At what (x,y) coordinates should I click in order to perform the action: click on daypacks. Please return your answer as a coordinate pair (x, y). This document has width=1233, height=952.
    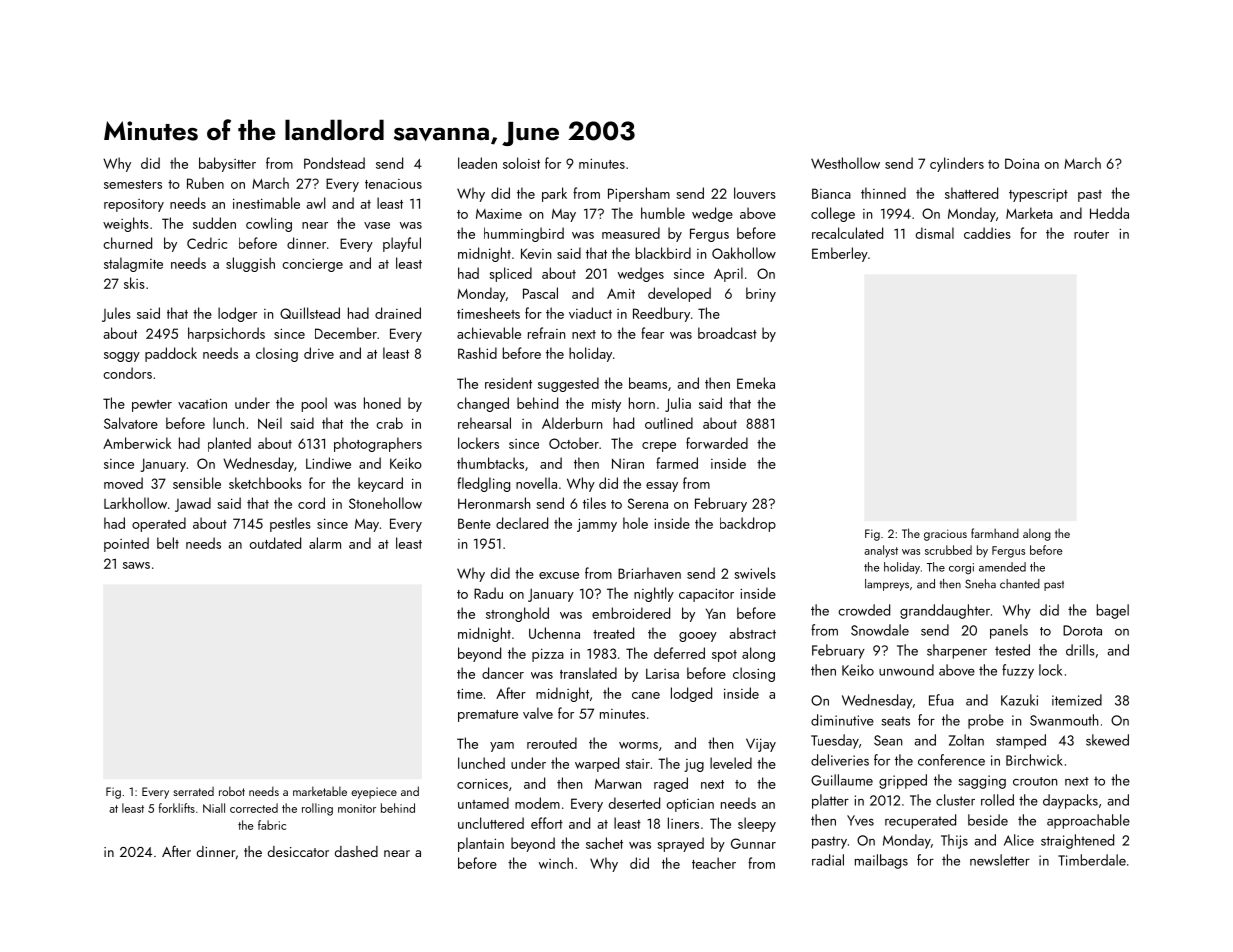
    Looking at the image, I should click on (1070, 801).
